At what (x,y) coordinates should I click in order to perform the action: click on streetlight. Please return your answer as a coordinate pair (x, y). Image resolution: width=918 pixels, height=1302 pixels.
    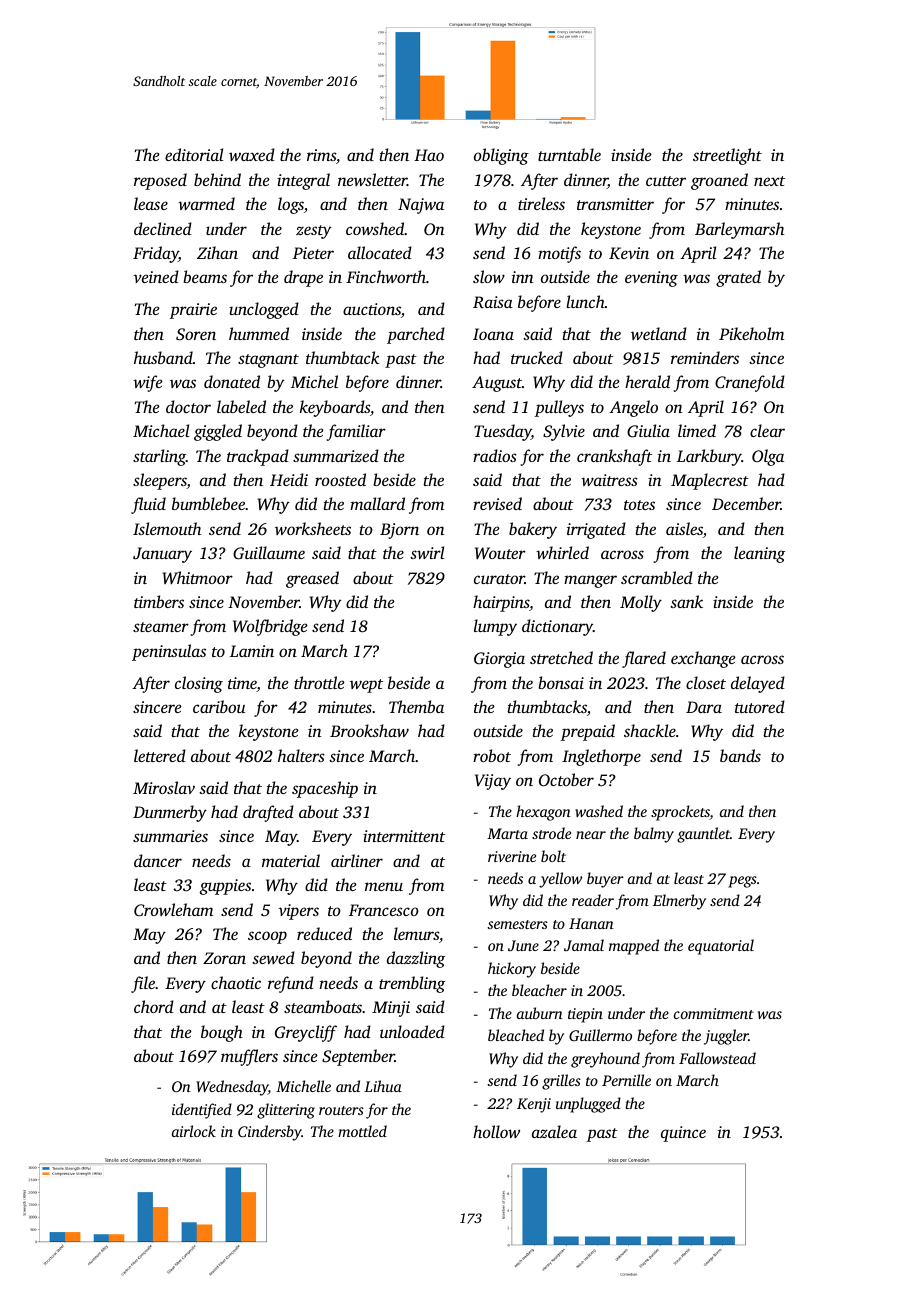
    Looking at the image, I should click on (727, 156).
